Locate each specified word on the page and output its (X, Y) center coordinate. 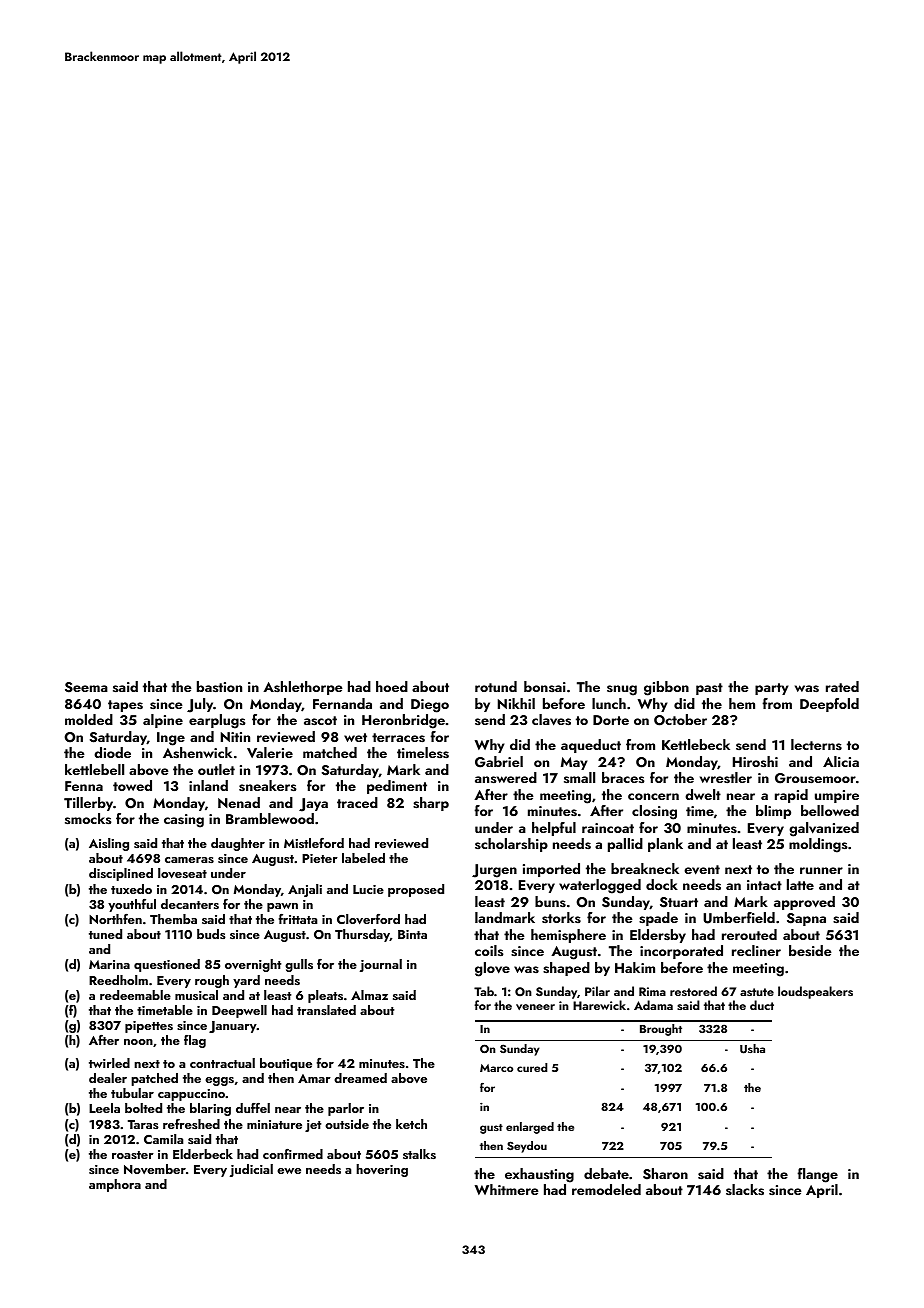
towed (132, 785)
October (680, 720)
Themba (173, 919)
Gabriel (499, 762)
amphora (115, 1185)
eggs (219, 1081)
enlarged (530, 1128)
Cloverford (368, 919)
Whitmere (507, 1189)
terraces (398, 738)
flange (817, 1175)
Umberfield (739, 918)
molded (89, 719)
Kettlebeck (696, 744)
